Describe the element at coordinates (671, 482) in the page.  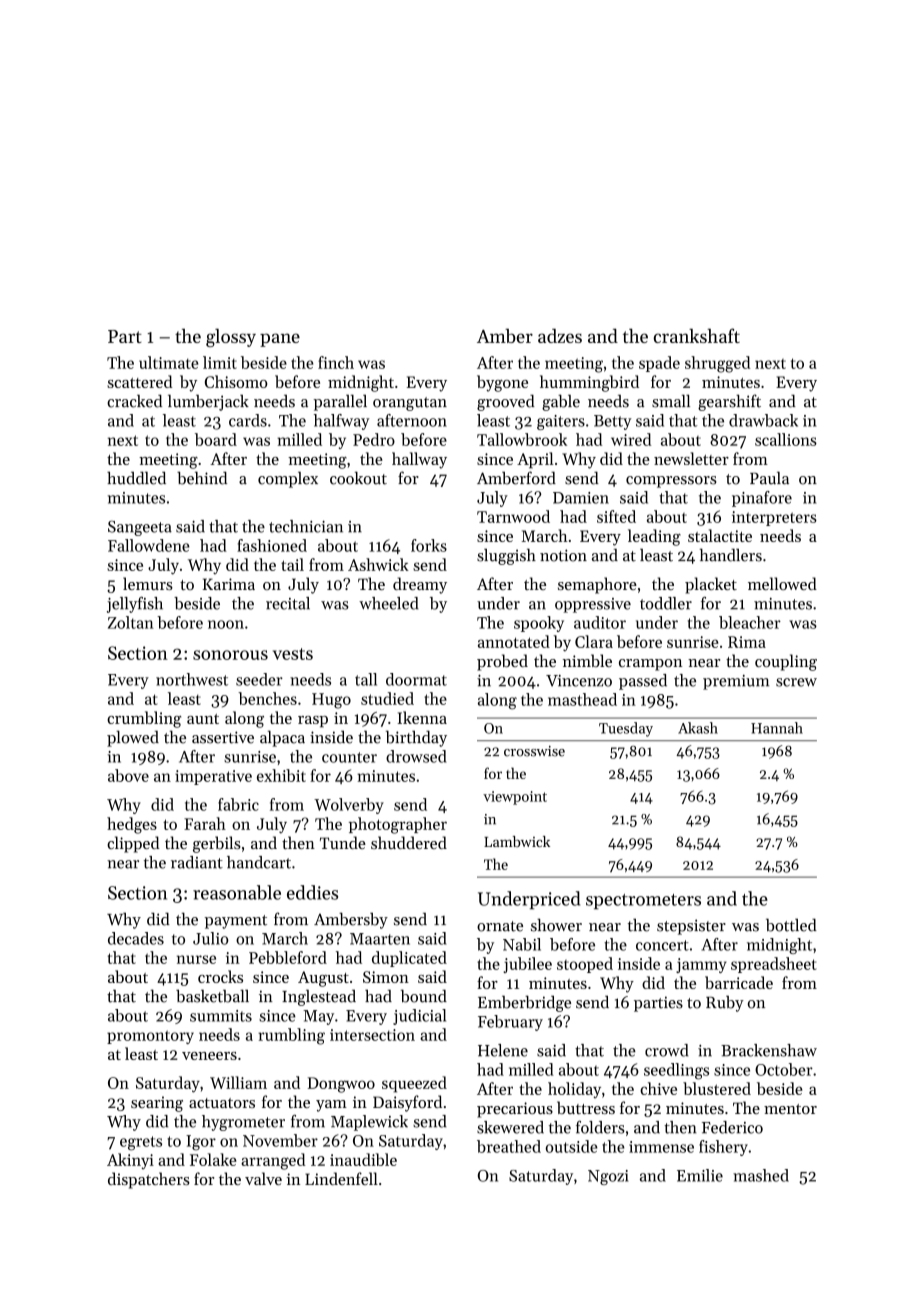
I see `compressors` at that location.
